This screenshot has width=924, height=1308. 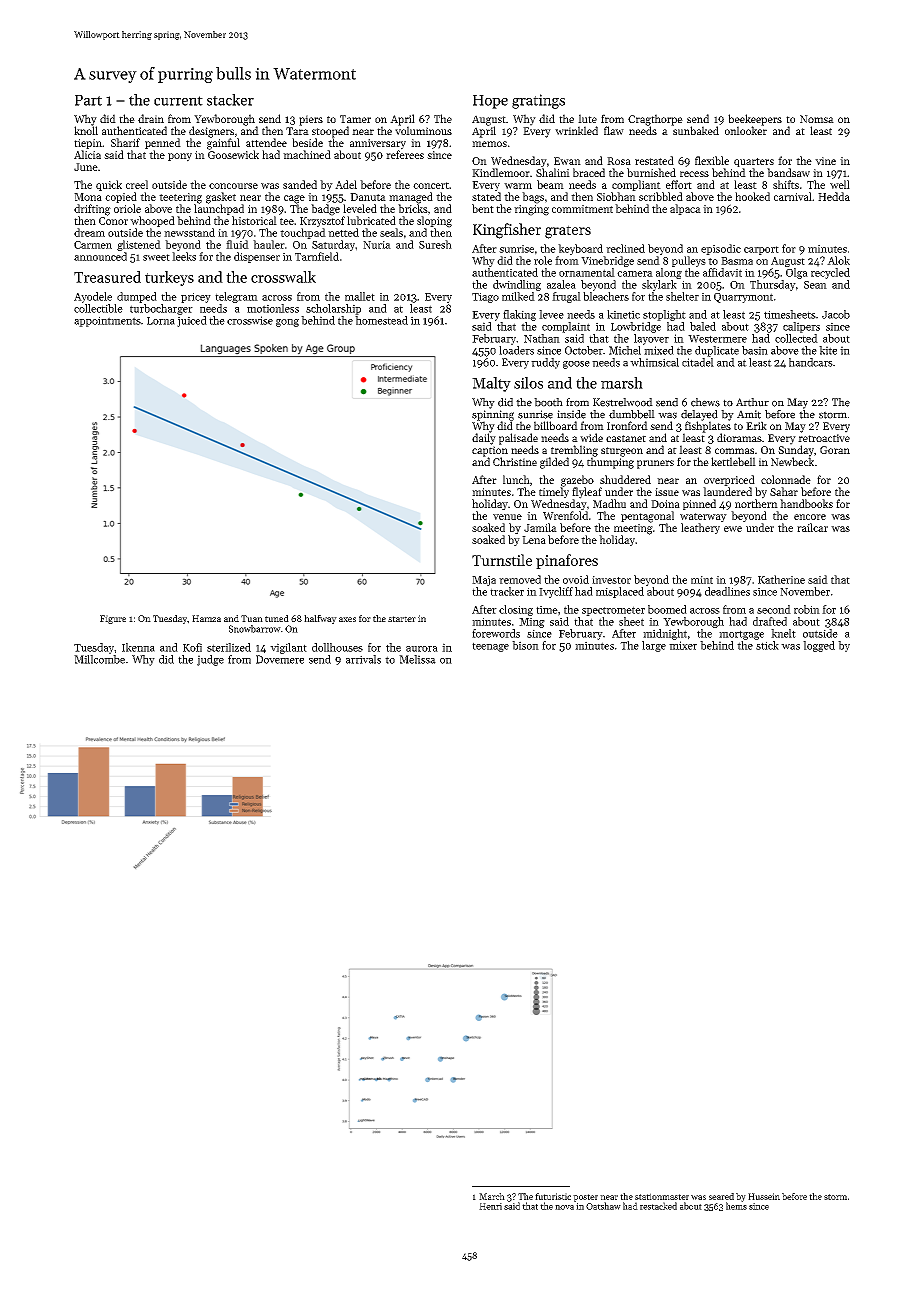 I want to click on poster, so click(x=585, y=1198).
